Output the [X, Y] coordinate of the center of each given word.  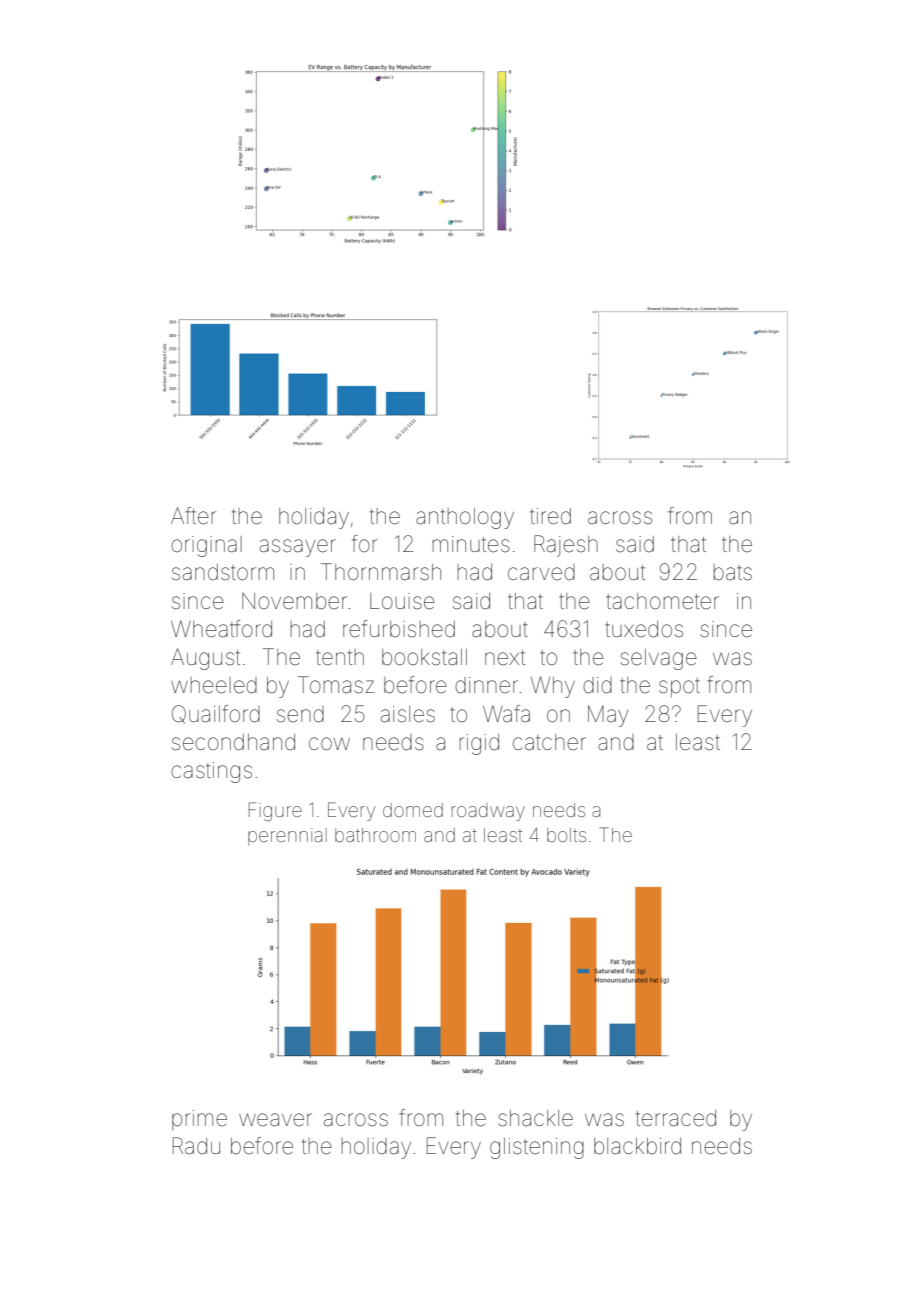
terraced [676, 1118]
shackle [535, 1118]
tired [550, 516]
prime [199, 1120]
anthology [465, 518]
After [193, 516]
